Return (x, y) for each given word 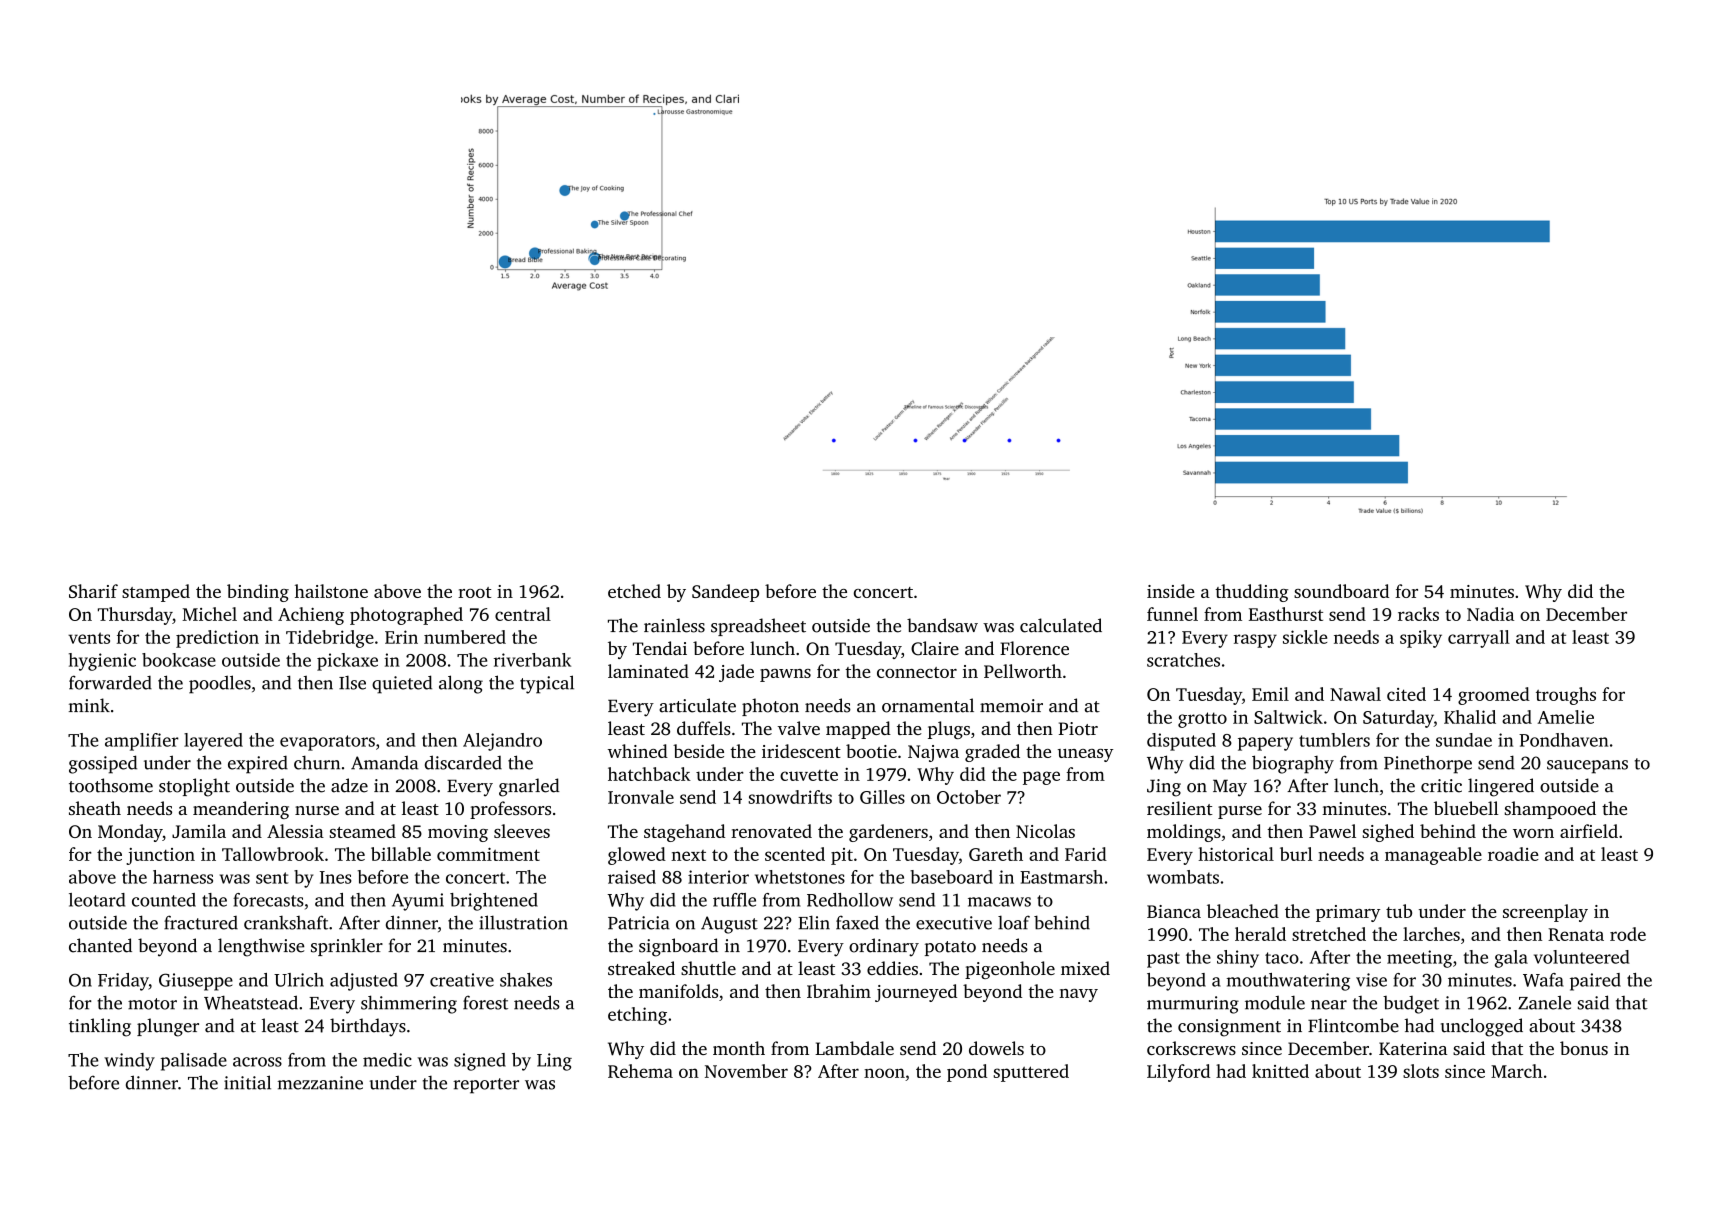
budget (1411, 1005)
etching (637, 1016)
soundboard (1341, 591)
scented (795, 854)
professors (510, 810)
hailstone (331, 591)
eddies (892, 968)
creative (462, 980)
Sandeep (725, 593)
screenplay (1545, 913)
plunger (168, 1027)
